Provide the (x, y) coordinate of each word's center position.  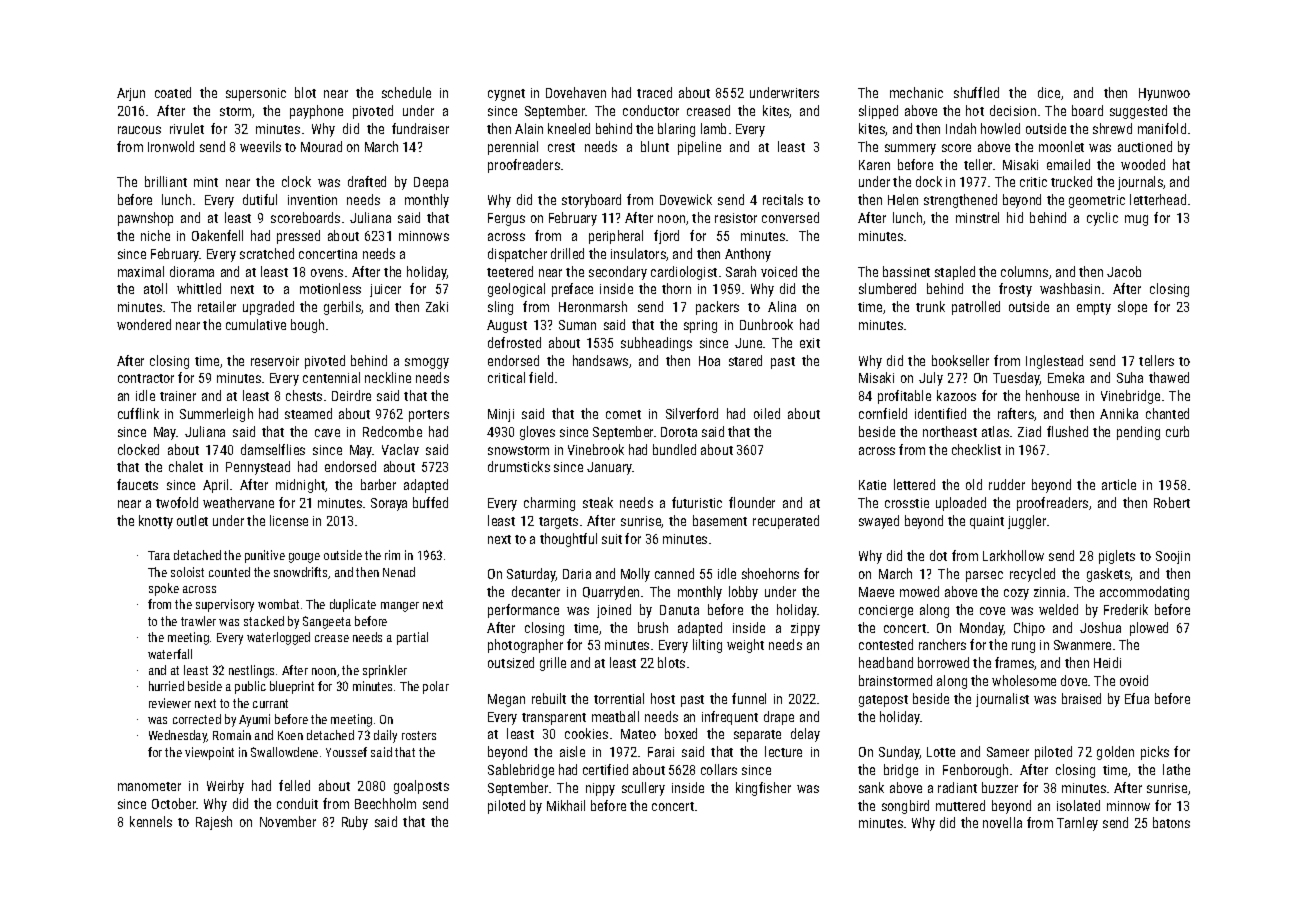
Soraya (389, 504)
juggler (1027, 522)
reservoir (275, 361)
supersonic (256, 94)
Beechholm (385, 803)
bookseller (960, 360)
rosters (419, 735)
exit (810, 343)
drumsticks (519, 466)
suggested (1138, 112)
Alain (529, 128)
